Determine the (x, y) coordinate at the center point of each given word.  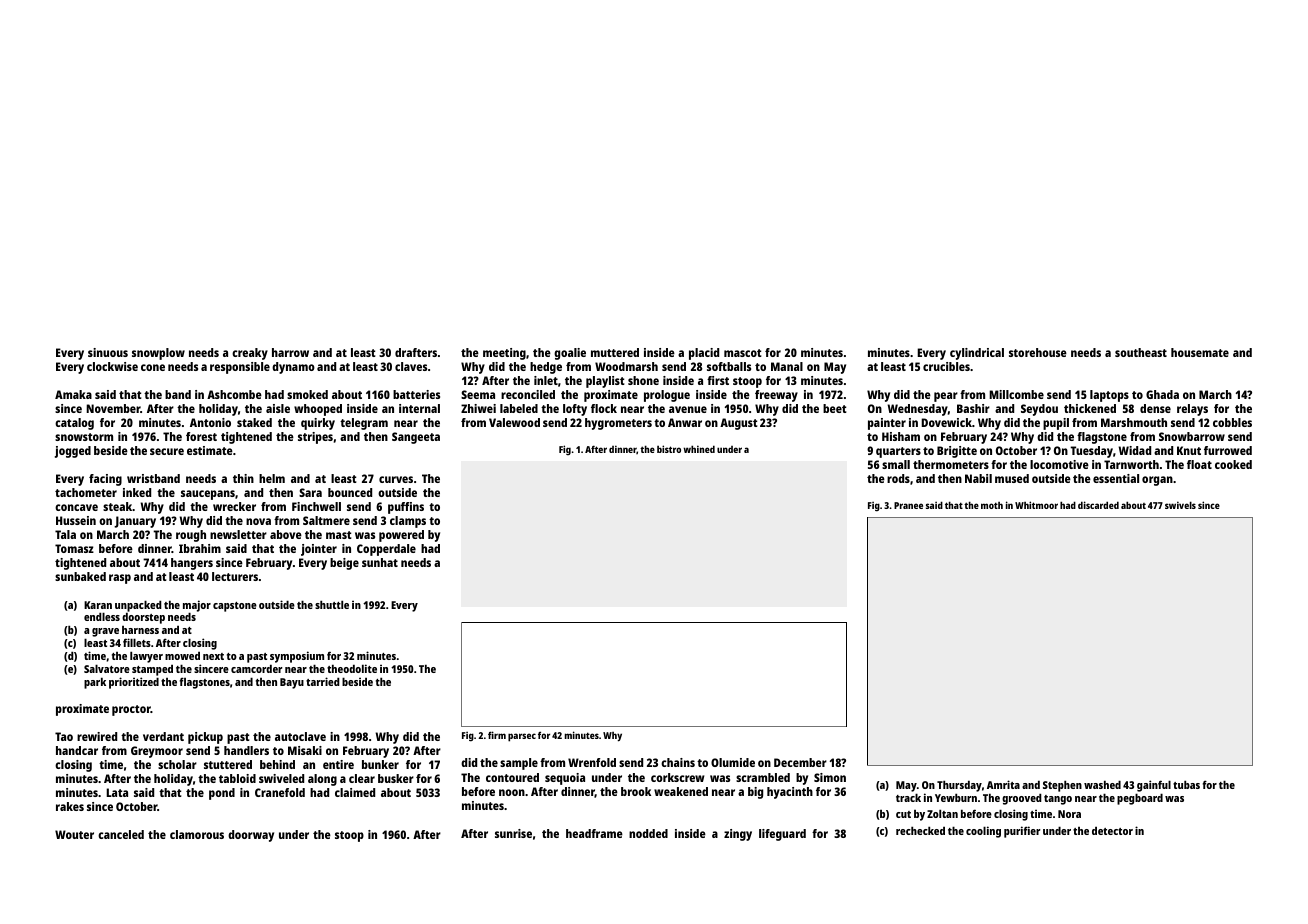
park (95, 683)
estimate (210, 450)
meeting (504, 354)
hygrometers (618, 424)
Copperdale (386, 550)
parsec (522, 737)
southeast (1141, 352)
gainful (1153, 787)
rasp (120, 579)
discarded (1098, 505)
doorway (251, 836)
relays (1192, 410)
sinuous (108, 352)
